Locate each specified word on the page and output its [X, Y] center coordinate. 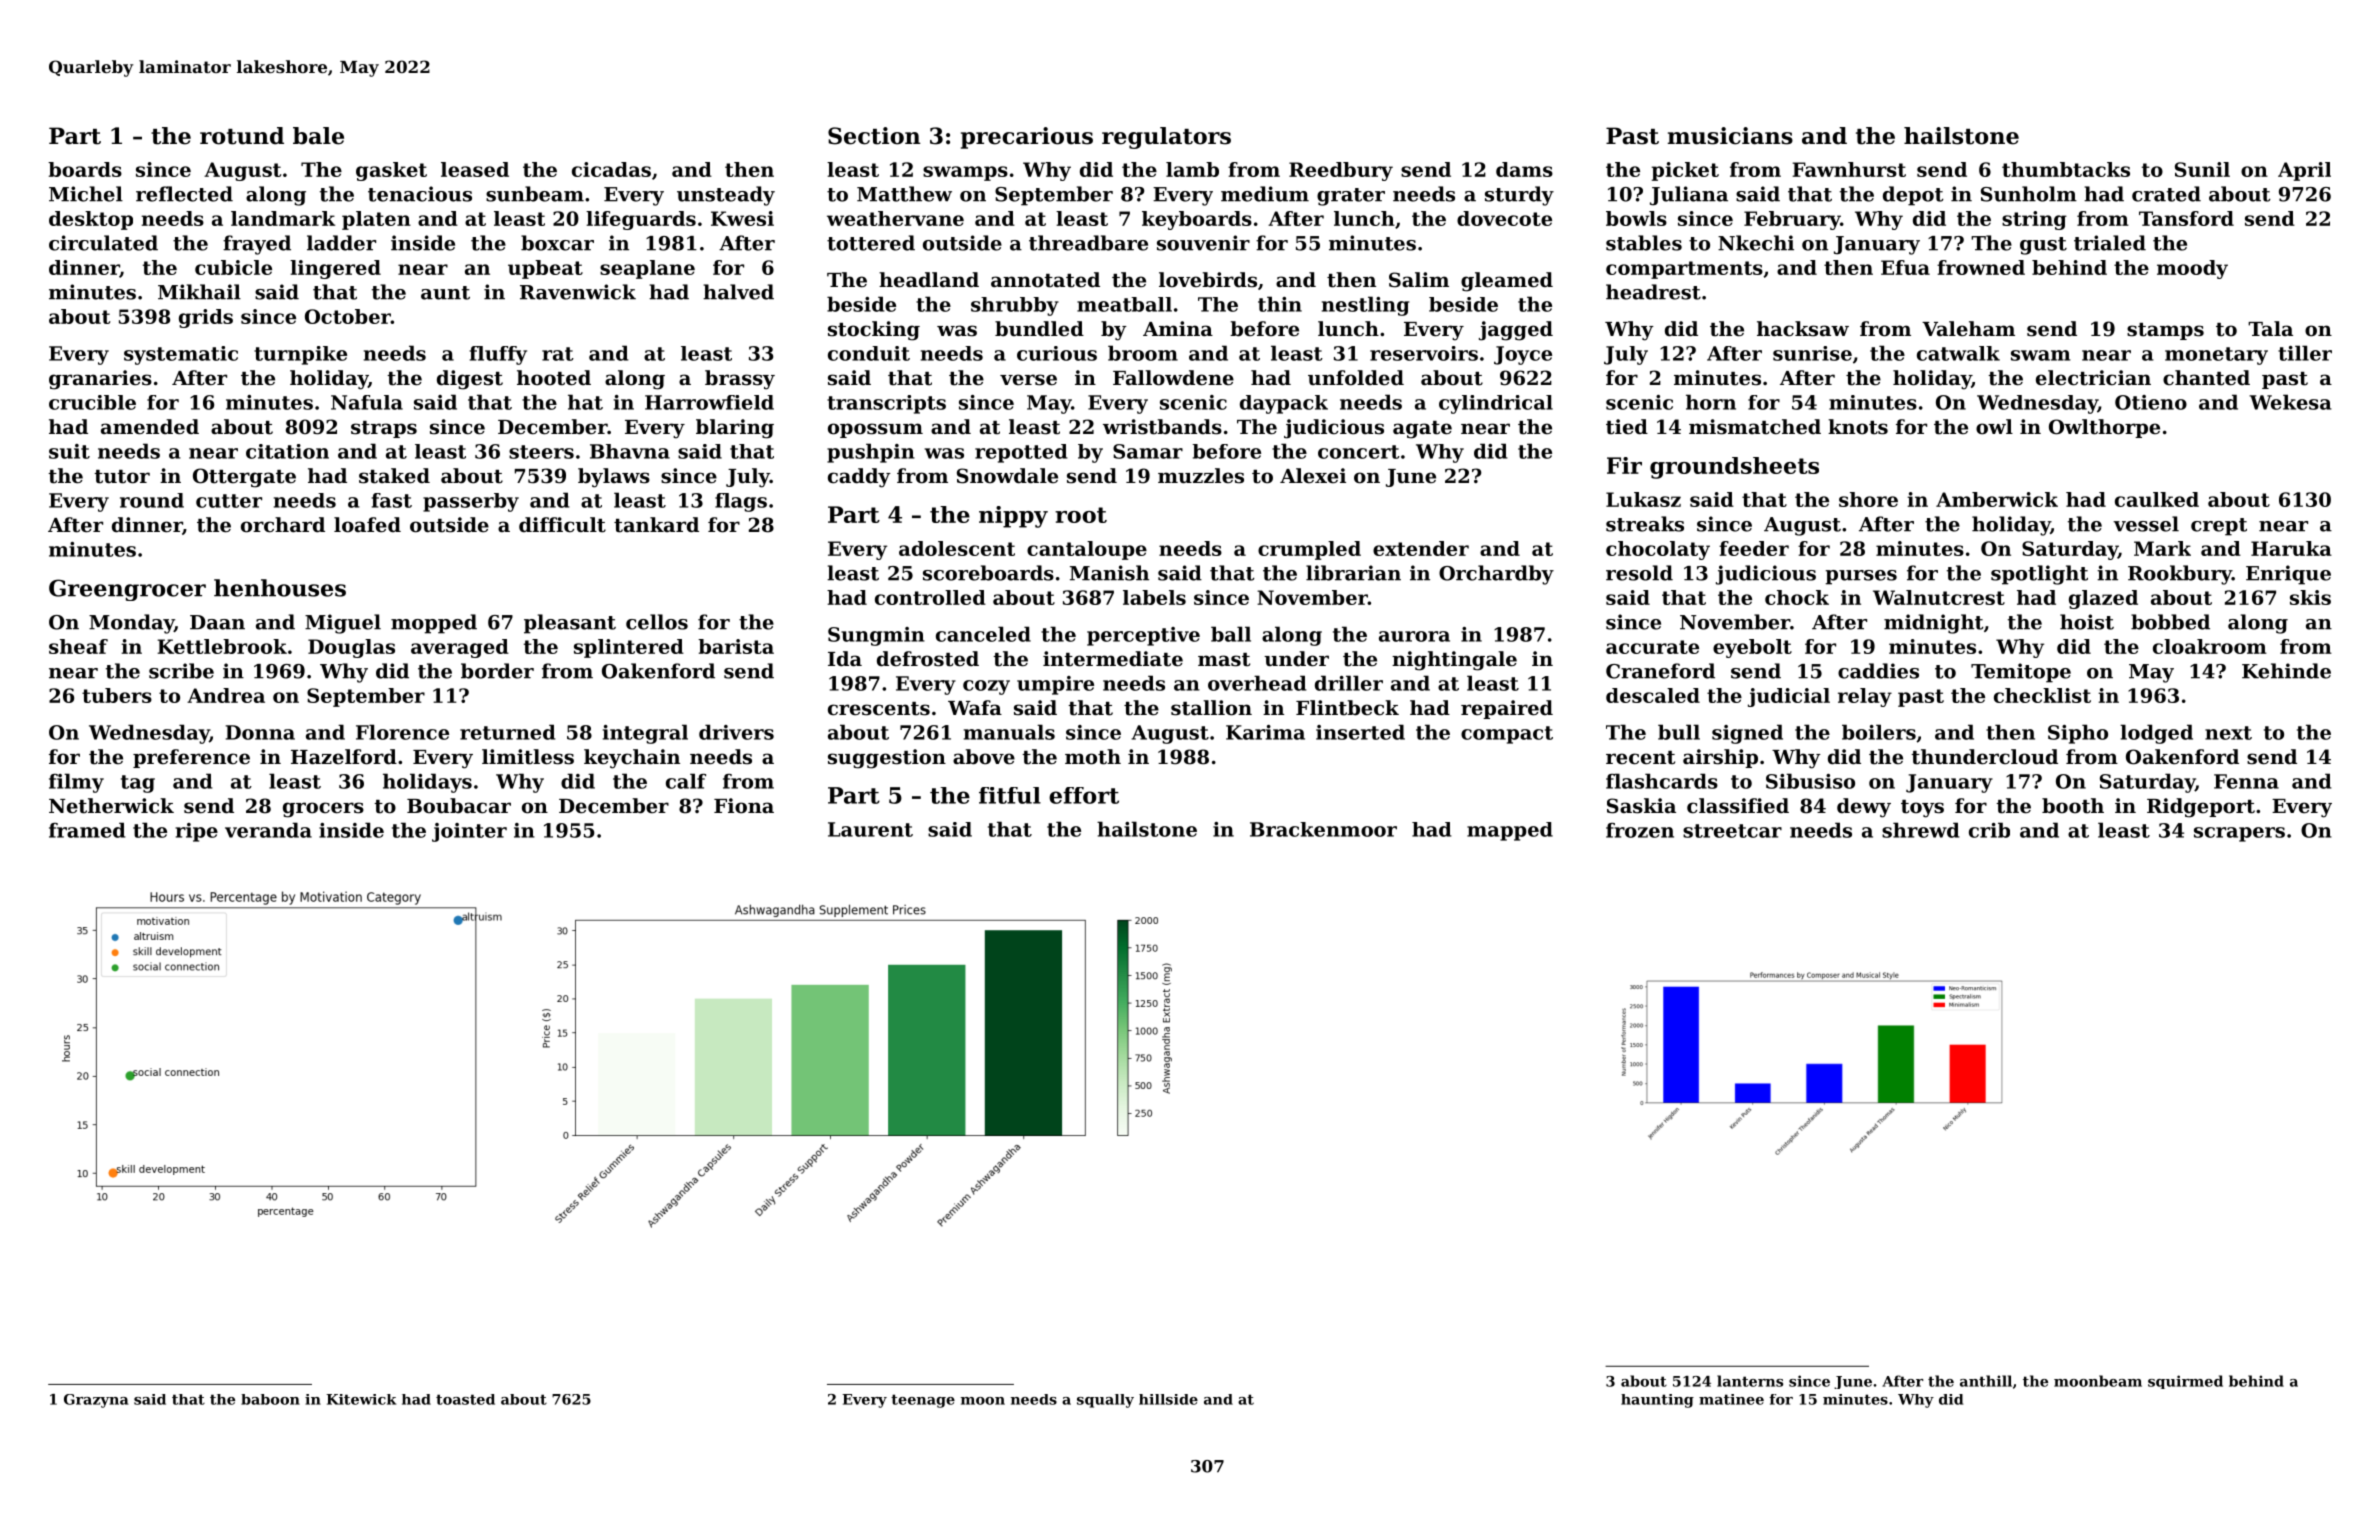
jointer [469, 832]
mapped [1510, 831]
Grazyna [96, 1401]
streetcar [1732, 831]
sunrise [1812, 353]
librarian [1353, 573]
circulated [103, 243]
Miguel [343, 624]
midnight [1933, 624]
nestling [1365, 306]
